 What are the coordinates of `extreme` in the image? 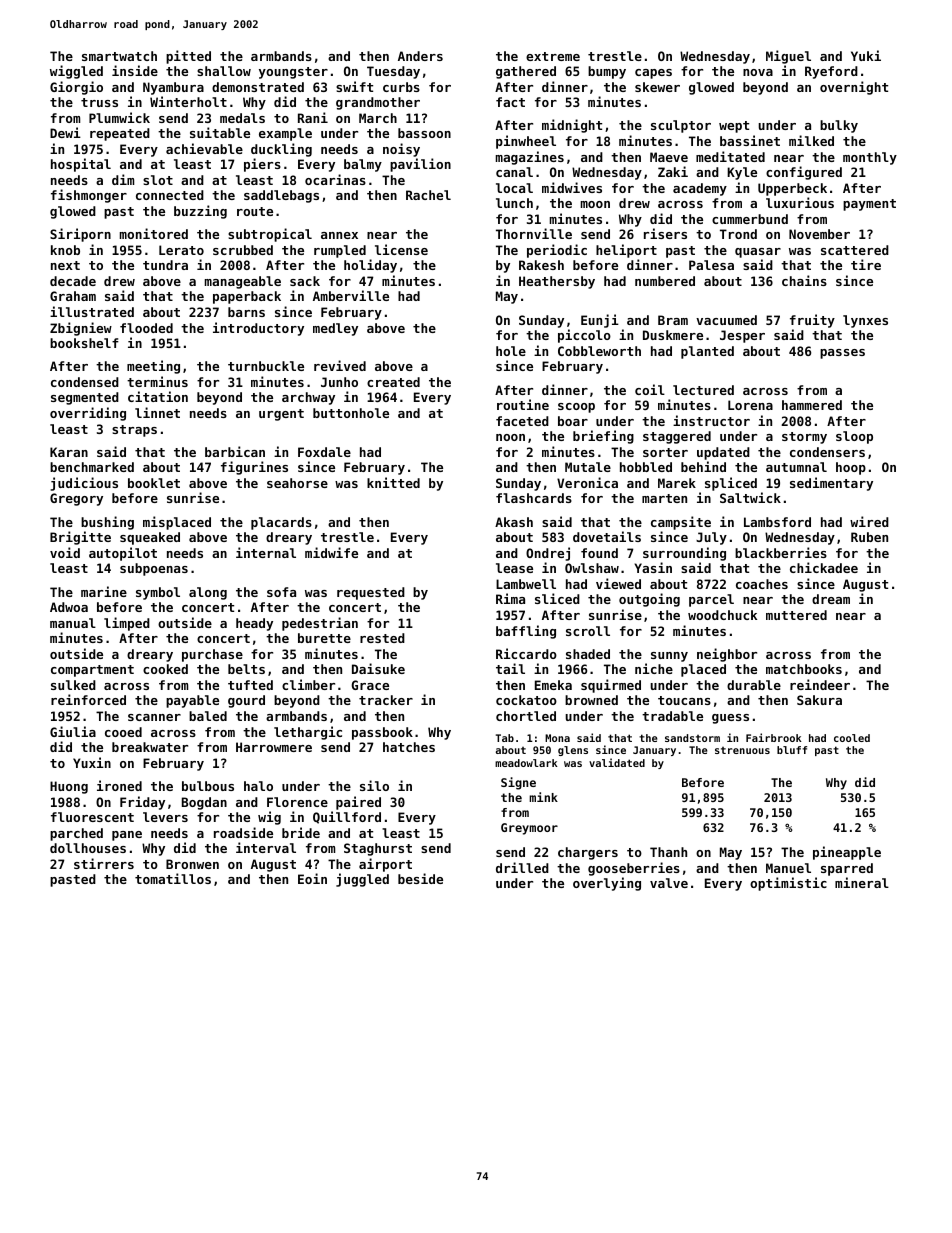 It's located at (553, 56).
